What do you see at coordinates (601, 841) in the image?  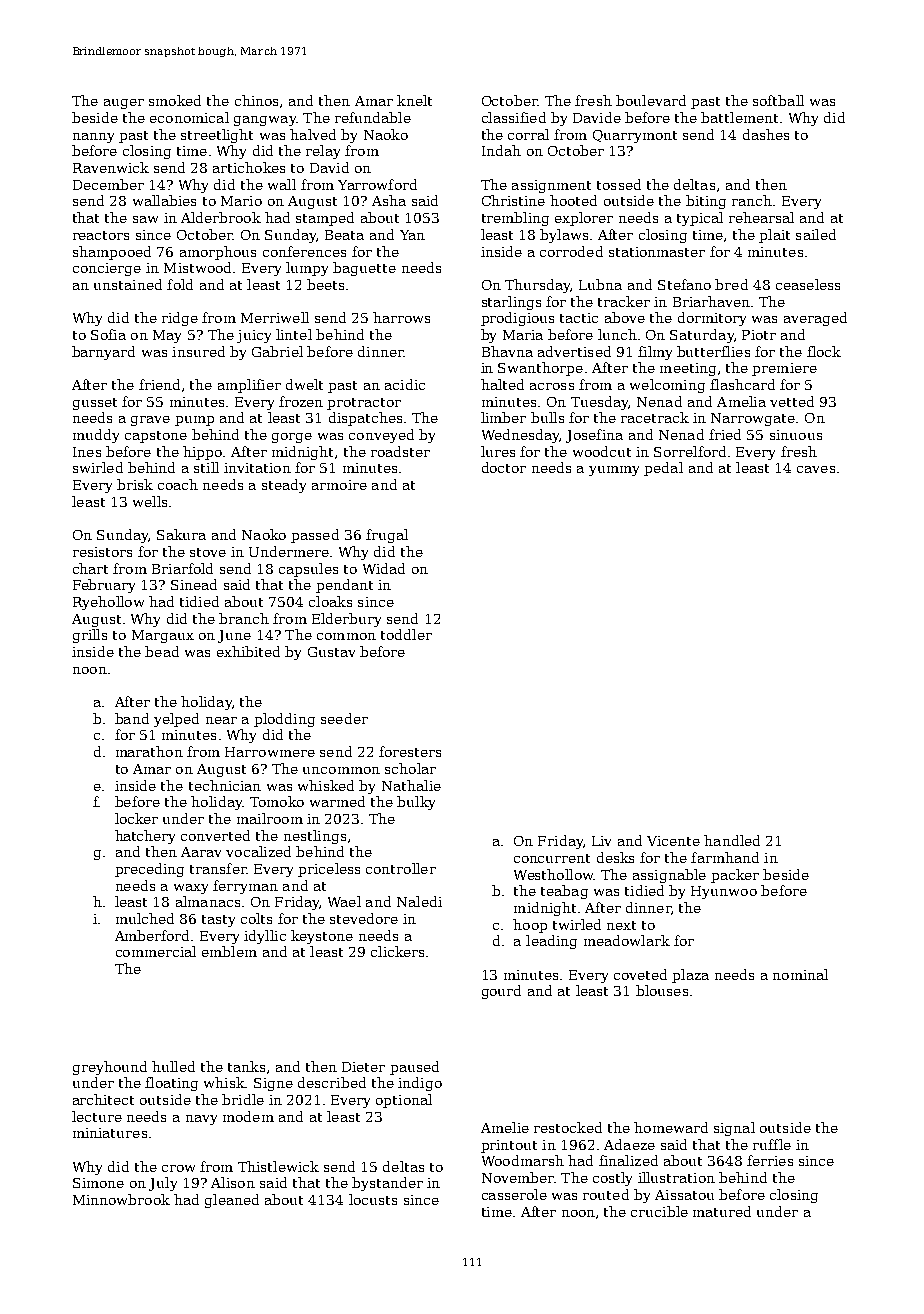 I see `Liv` at bounding box center [601, 841].
